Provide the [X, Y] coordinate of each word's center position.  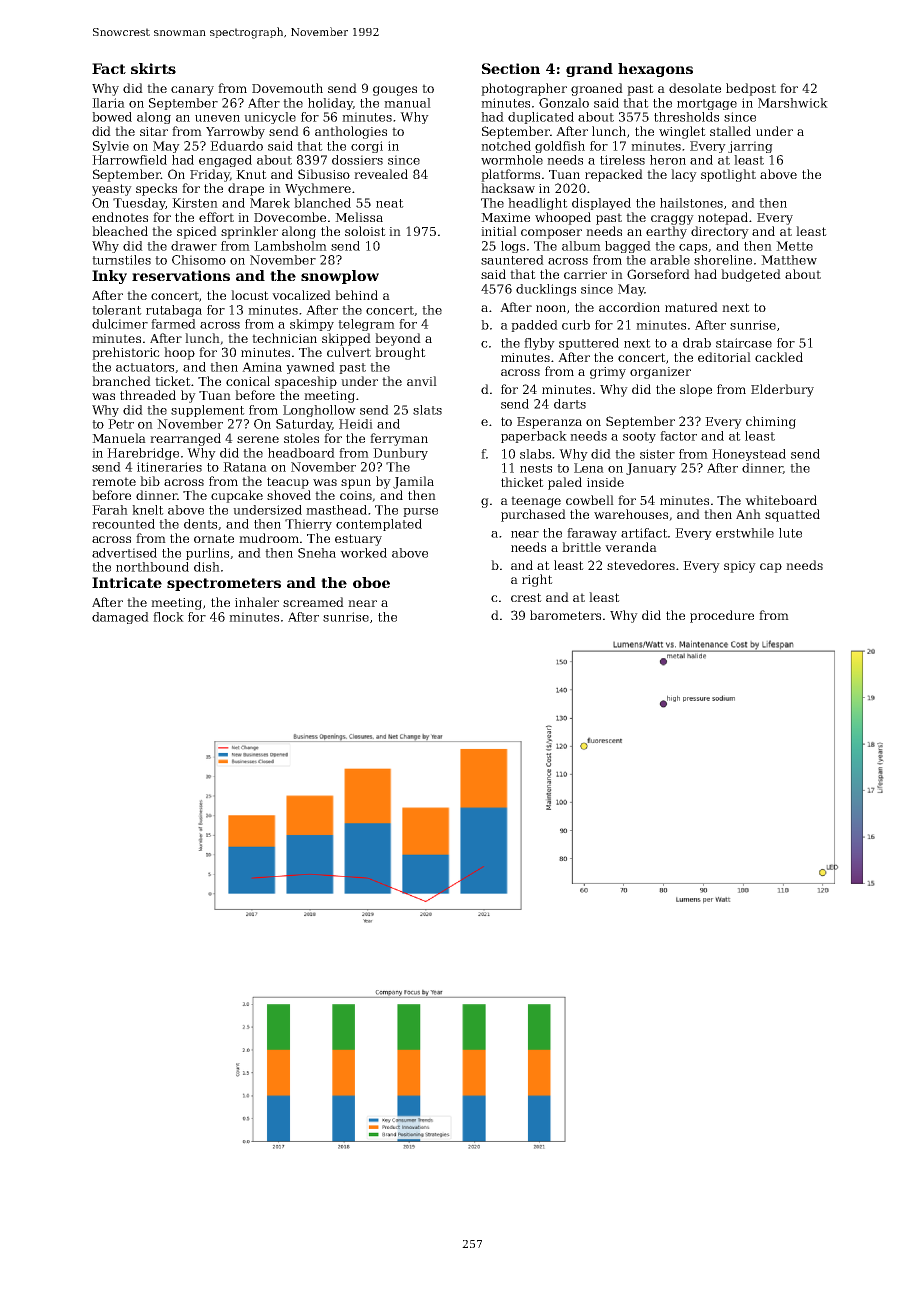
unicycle [270, 118]
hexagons [655, 70]
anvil [422, 381]
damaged [120, 618]
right [537, 580]
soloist [365, 231]
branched [121, 381]
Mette [794, 246]
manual [407, 103]
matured [691, 307]
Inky [109, 277]
